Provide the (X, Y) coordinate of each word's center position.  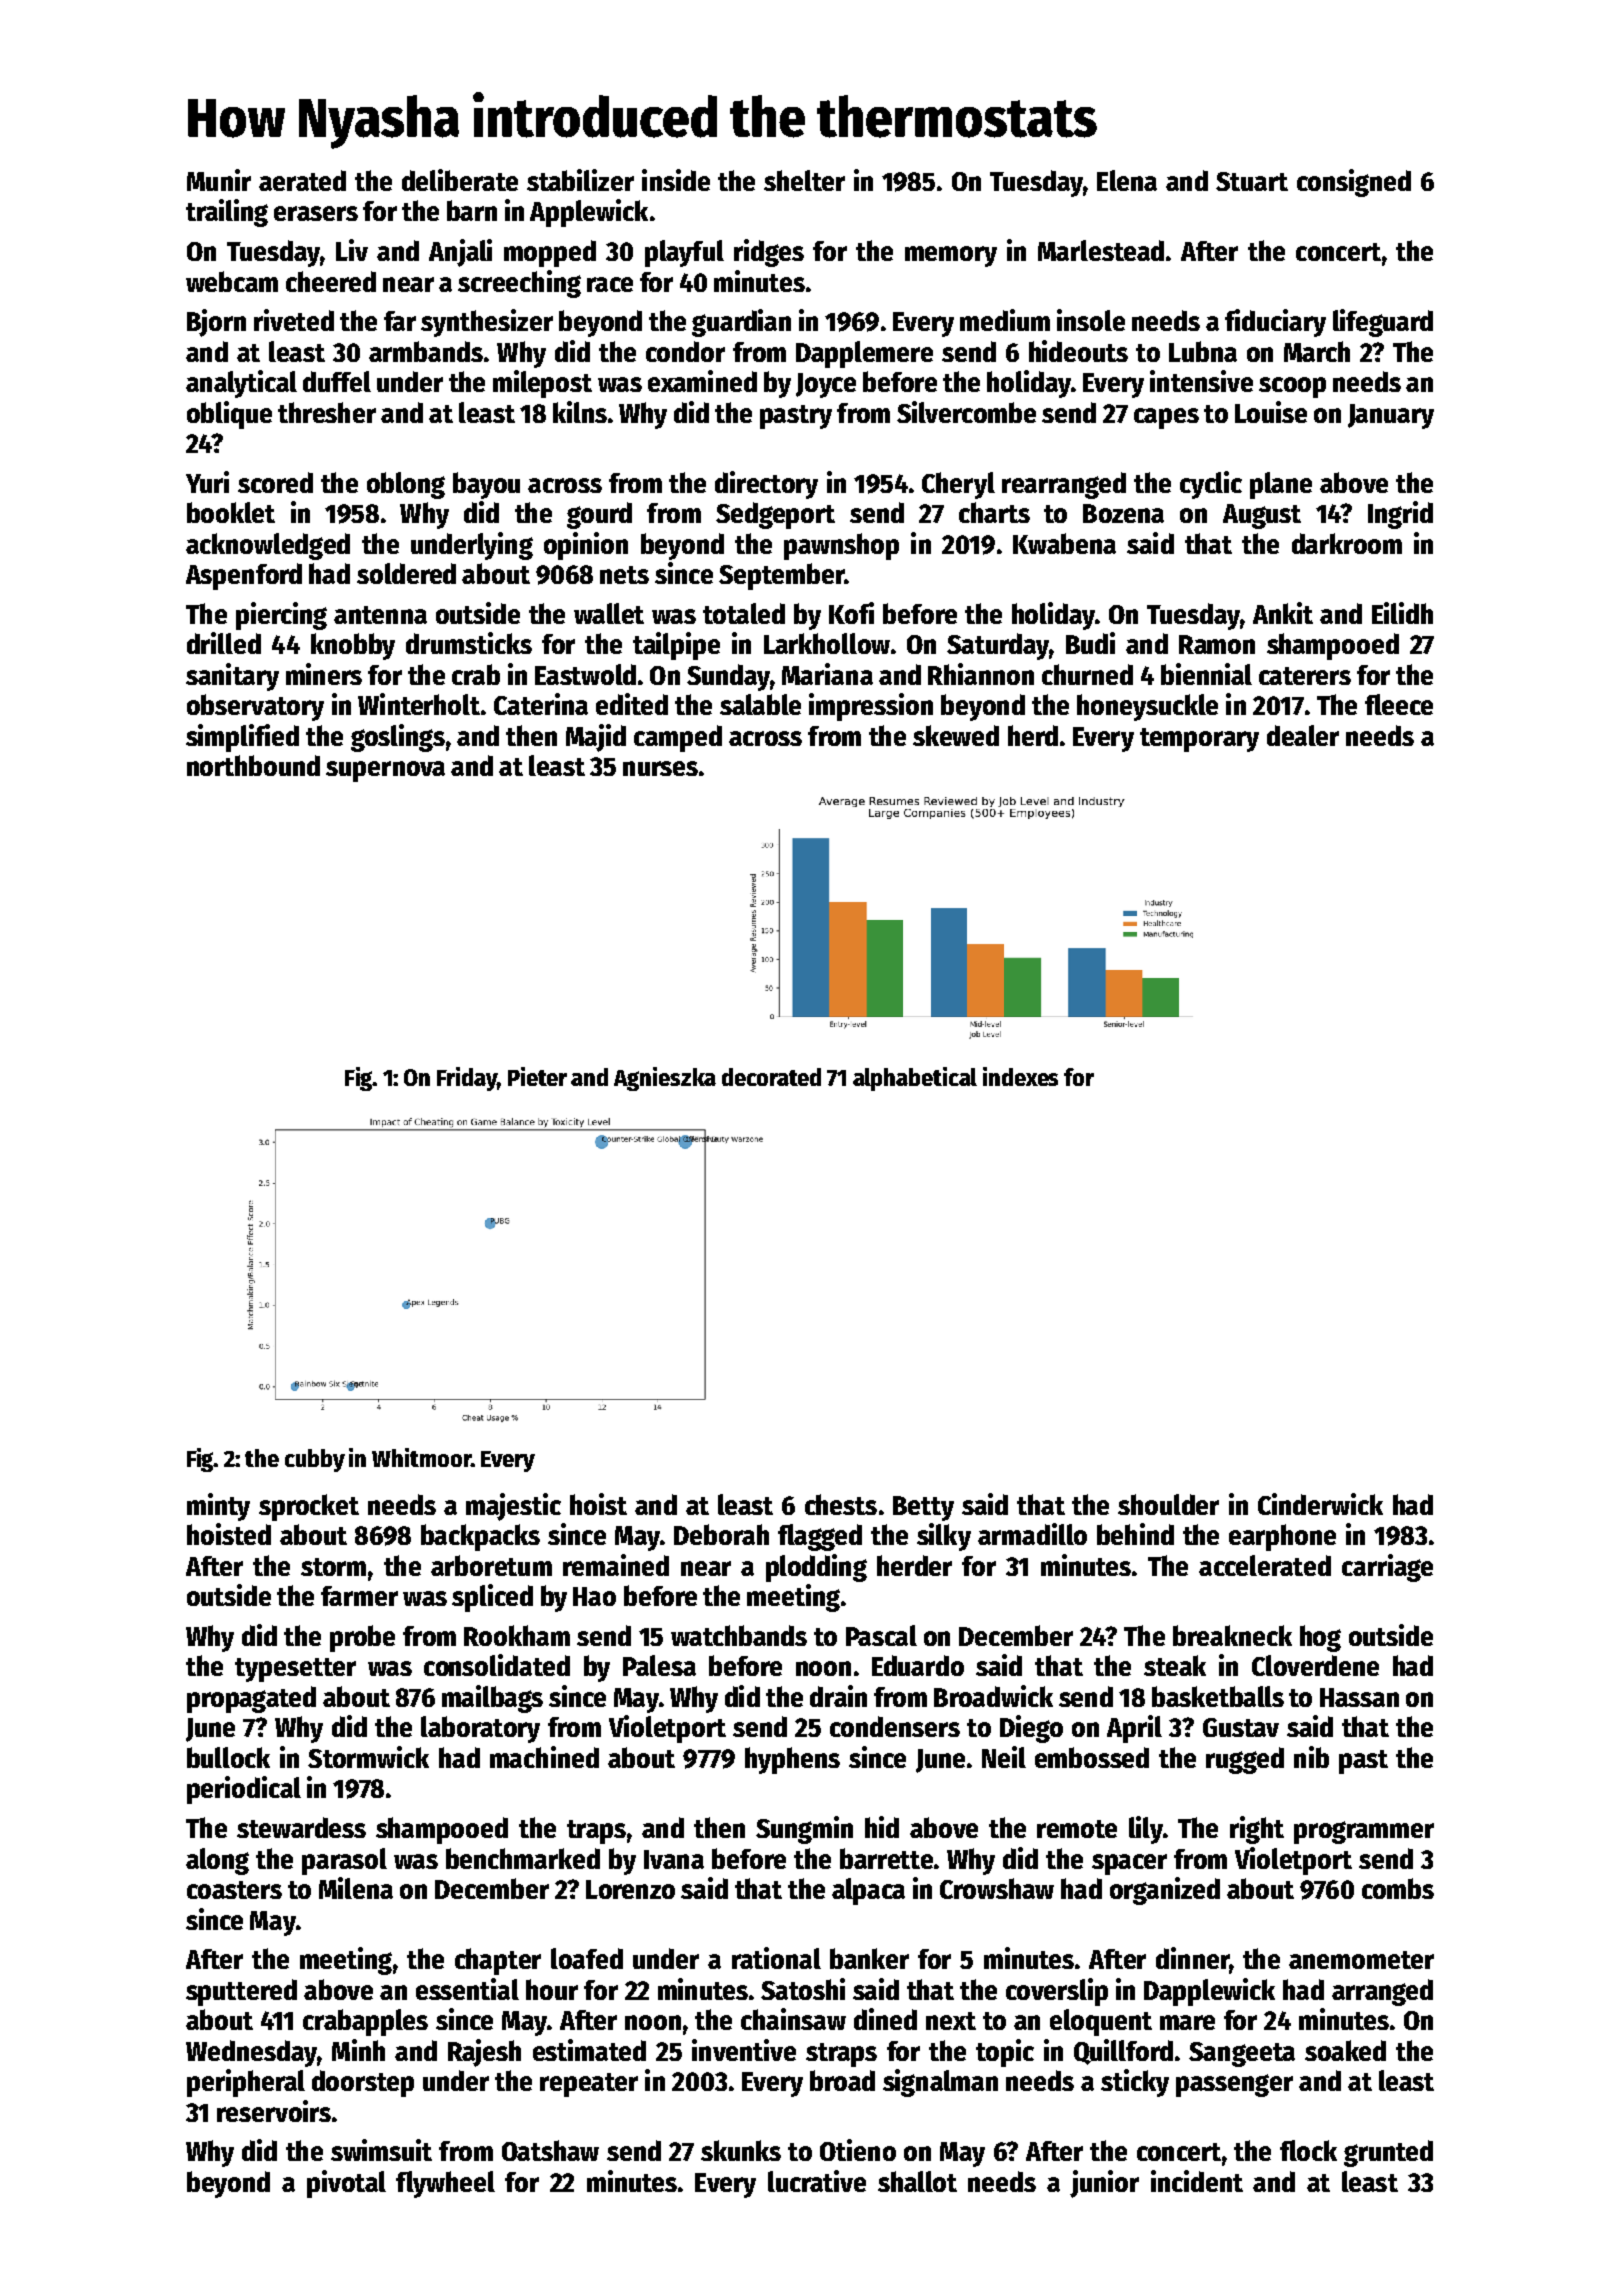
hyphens (792, 1760)
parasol (344, 1861)
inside (676, 180)
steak (1175, 1665)
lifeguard (1383, 323)
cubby (315, 1460)
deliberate (460, 180)
